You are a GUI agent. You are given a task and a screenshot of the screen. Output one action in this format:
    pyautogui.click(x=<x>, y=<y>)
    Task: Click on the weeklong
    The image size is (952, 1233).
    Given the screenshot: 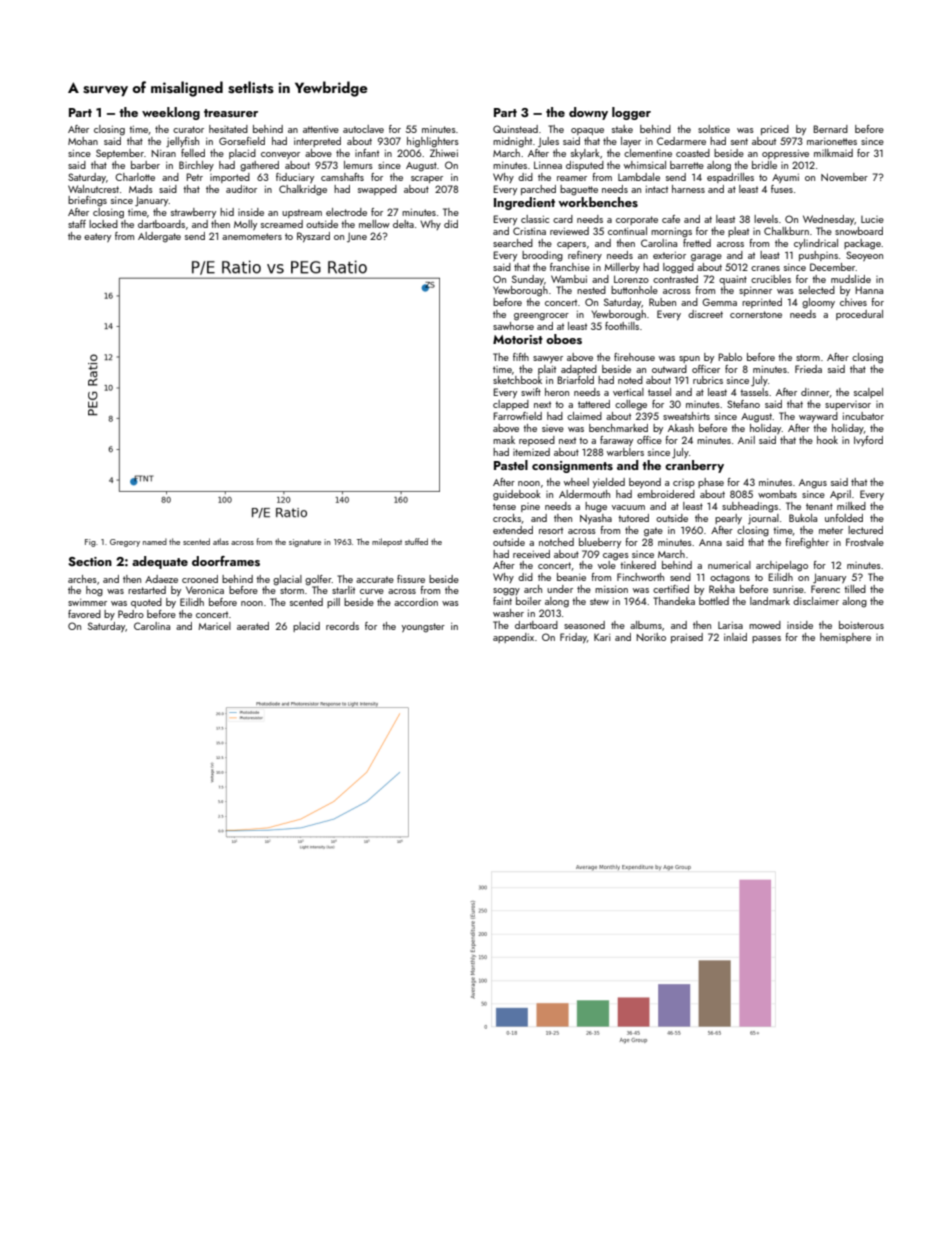 What is the action you would take?
    pyautogui.click(x=171, y=113)
